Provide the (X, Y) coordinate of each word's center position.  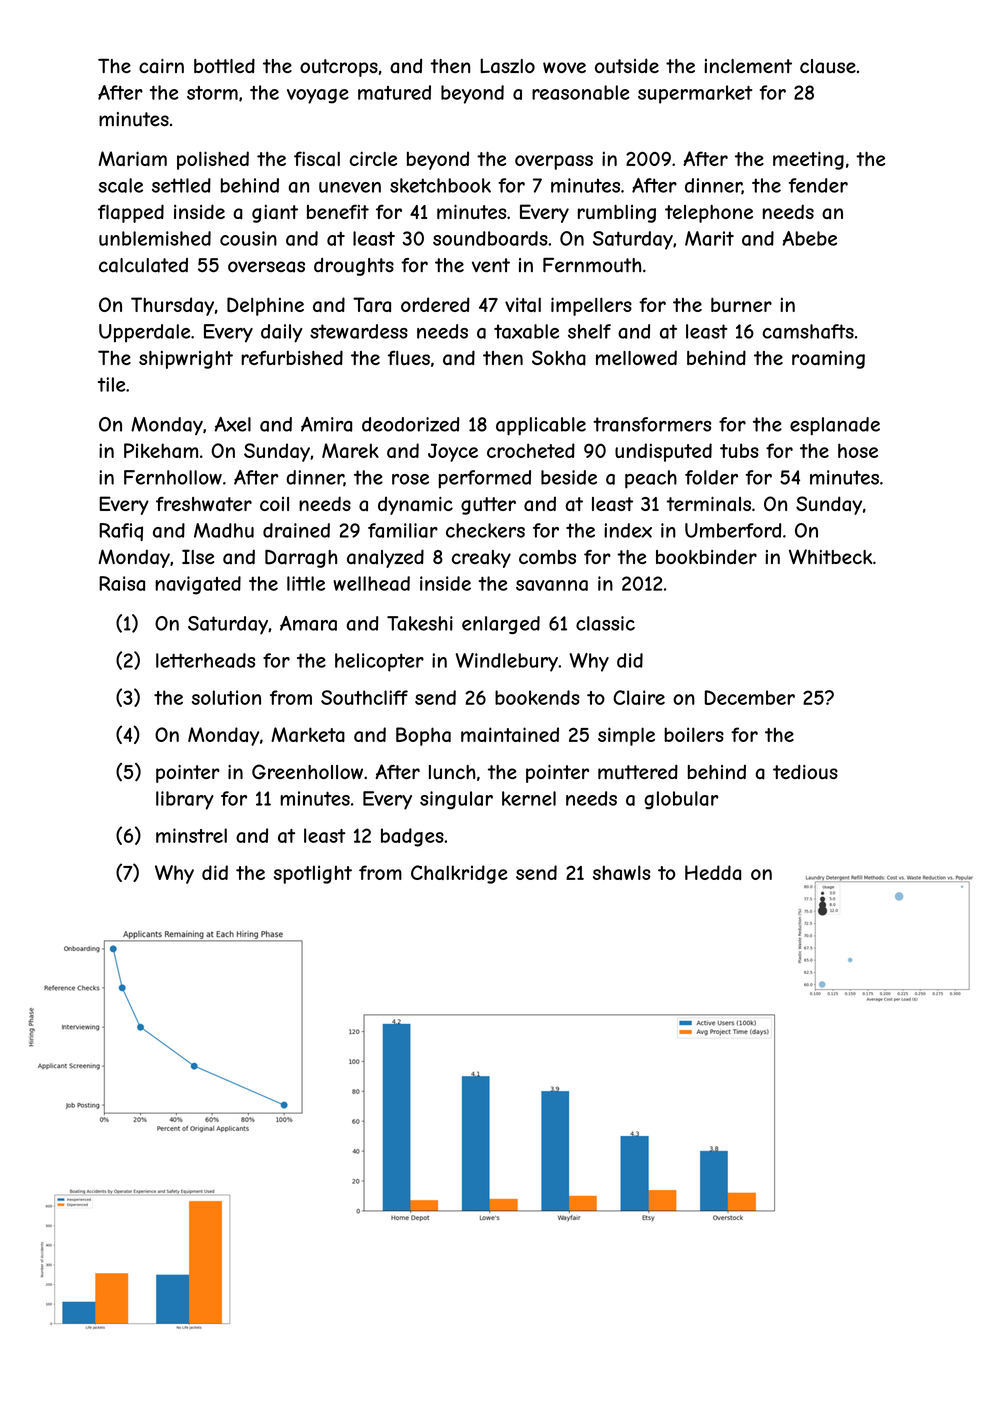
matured (394, 92)
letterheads (205, 660)
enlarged (501, 625)
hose (858, 450)
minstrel (191, 835)
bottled (224, 65)
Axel (233, 424)
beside (569, 477)
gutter (488, 506)
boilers (694, 734)
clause (828, 66)
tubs (739, 450)
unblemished (155, 238)
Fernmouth (592, 265)
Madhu (224, 530)
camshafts (808, 331)
